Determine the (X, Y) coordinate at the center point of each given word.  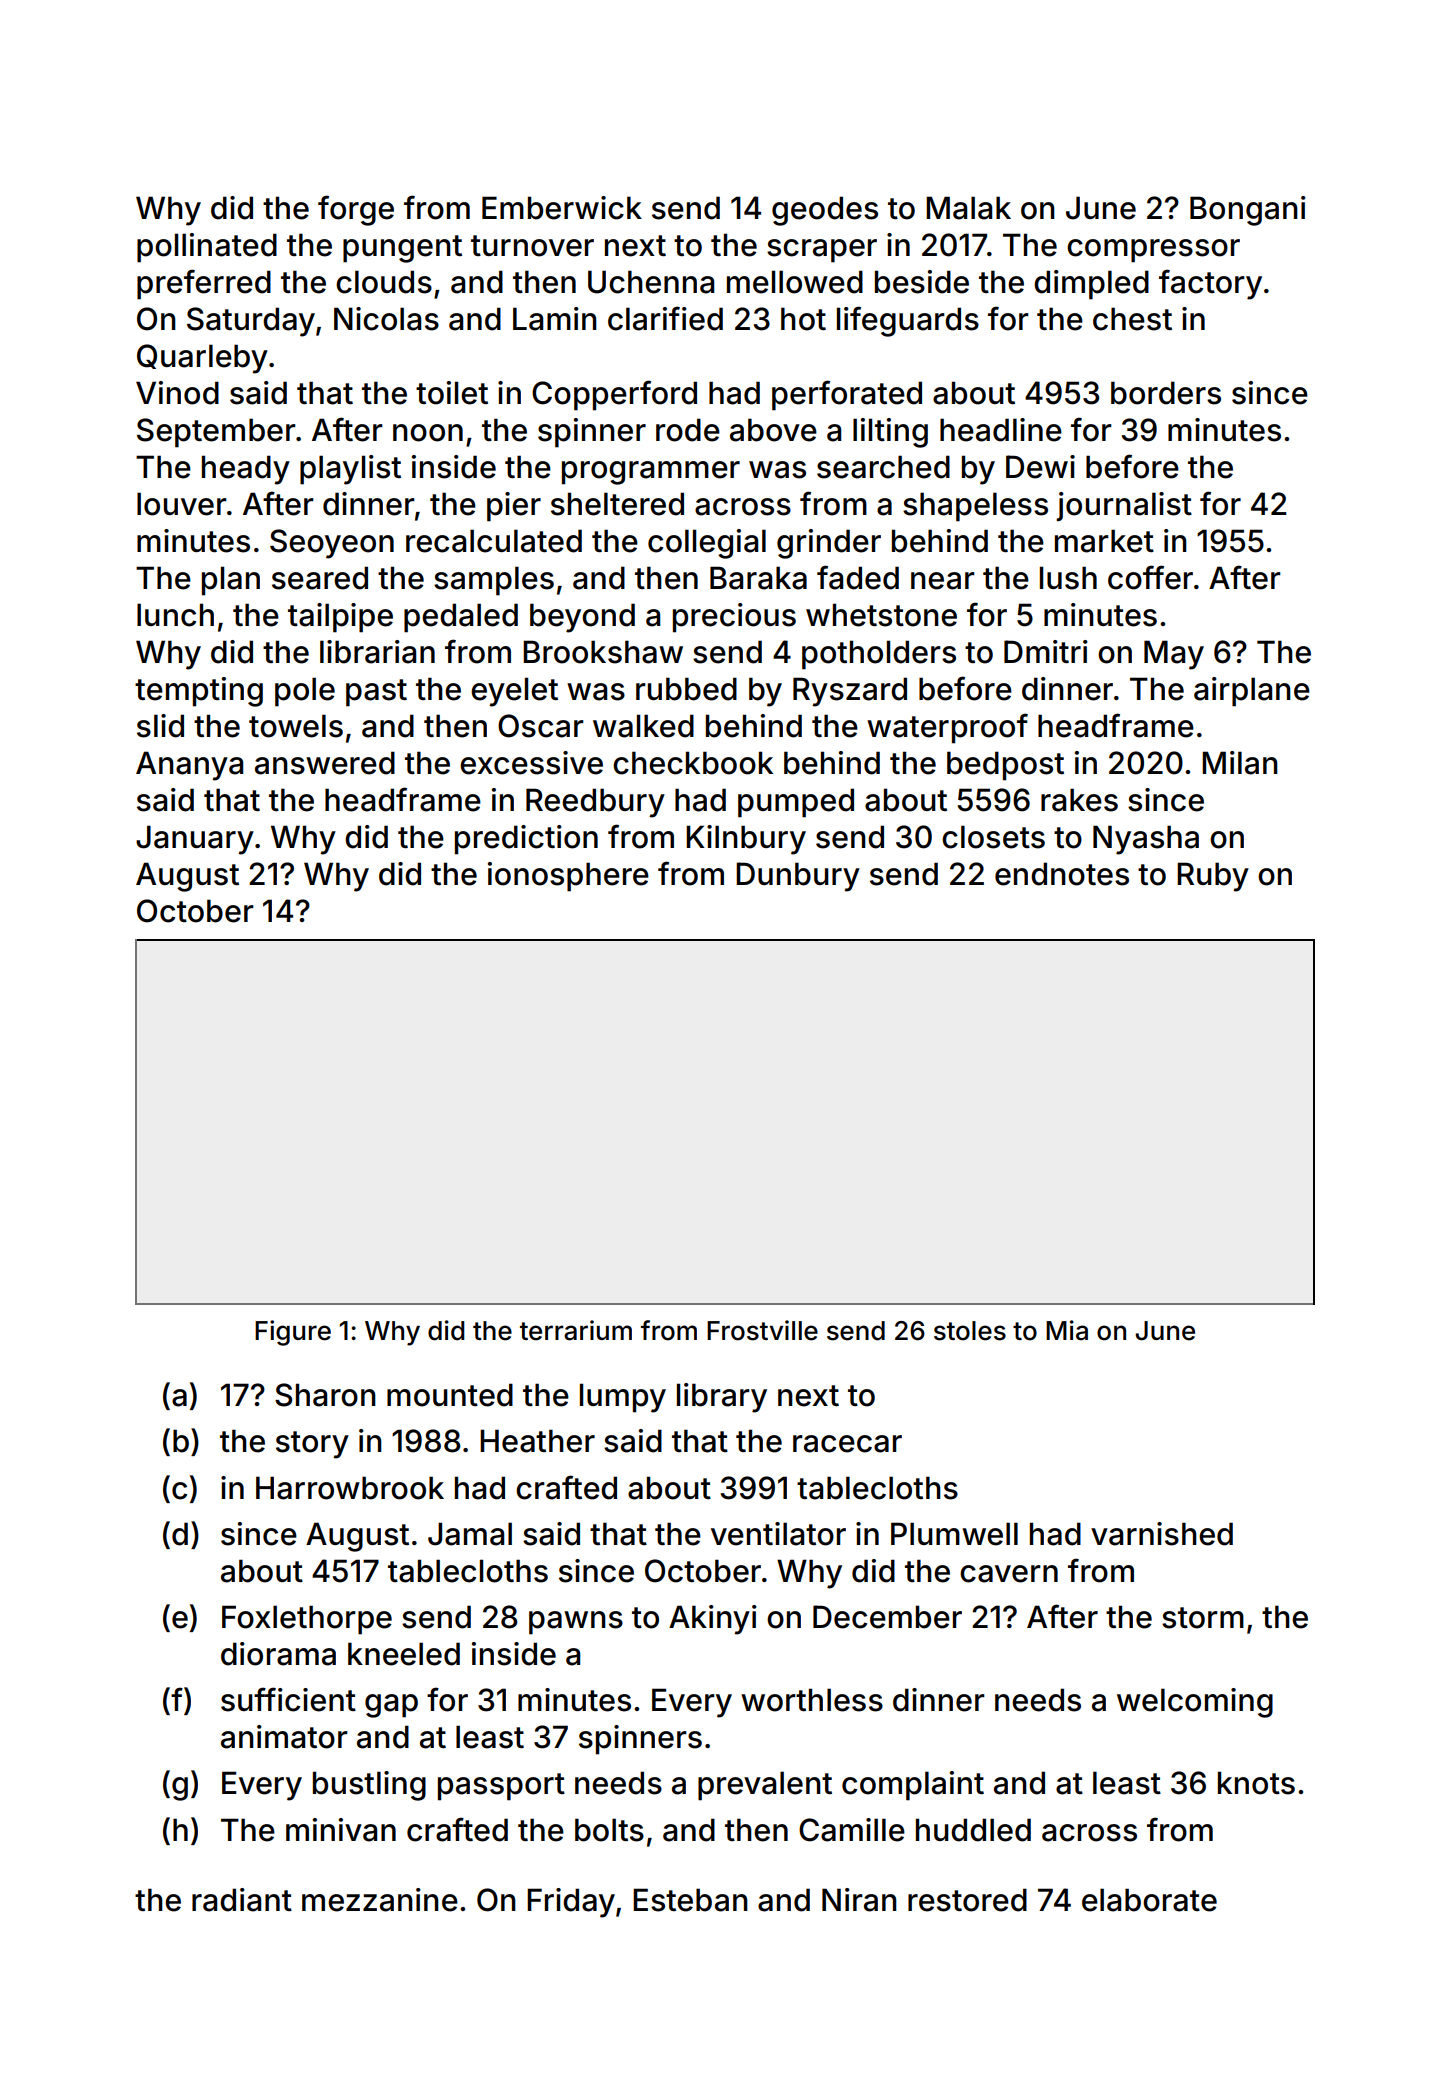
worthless (812, 1700)
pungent (402, 249)
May (1174, 655)
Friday (571, 1903)
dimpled (1091, 285)
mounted (450, 1395)
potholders (879, 655)
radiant (242, 1900)
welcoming (1195, 1703)
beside (922, 282)
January (195, 840)
